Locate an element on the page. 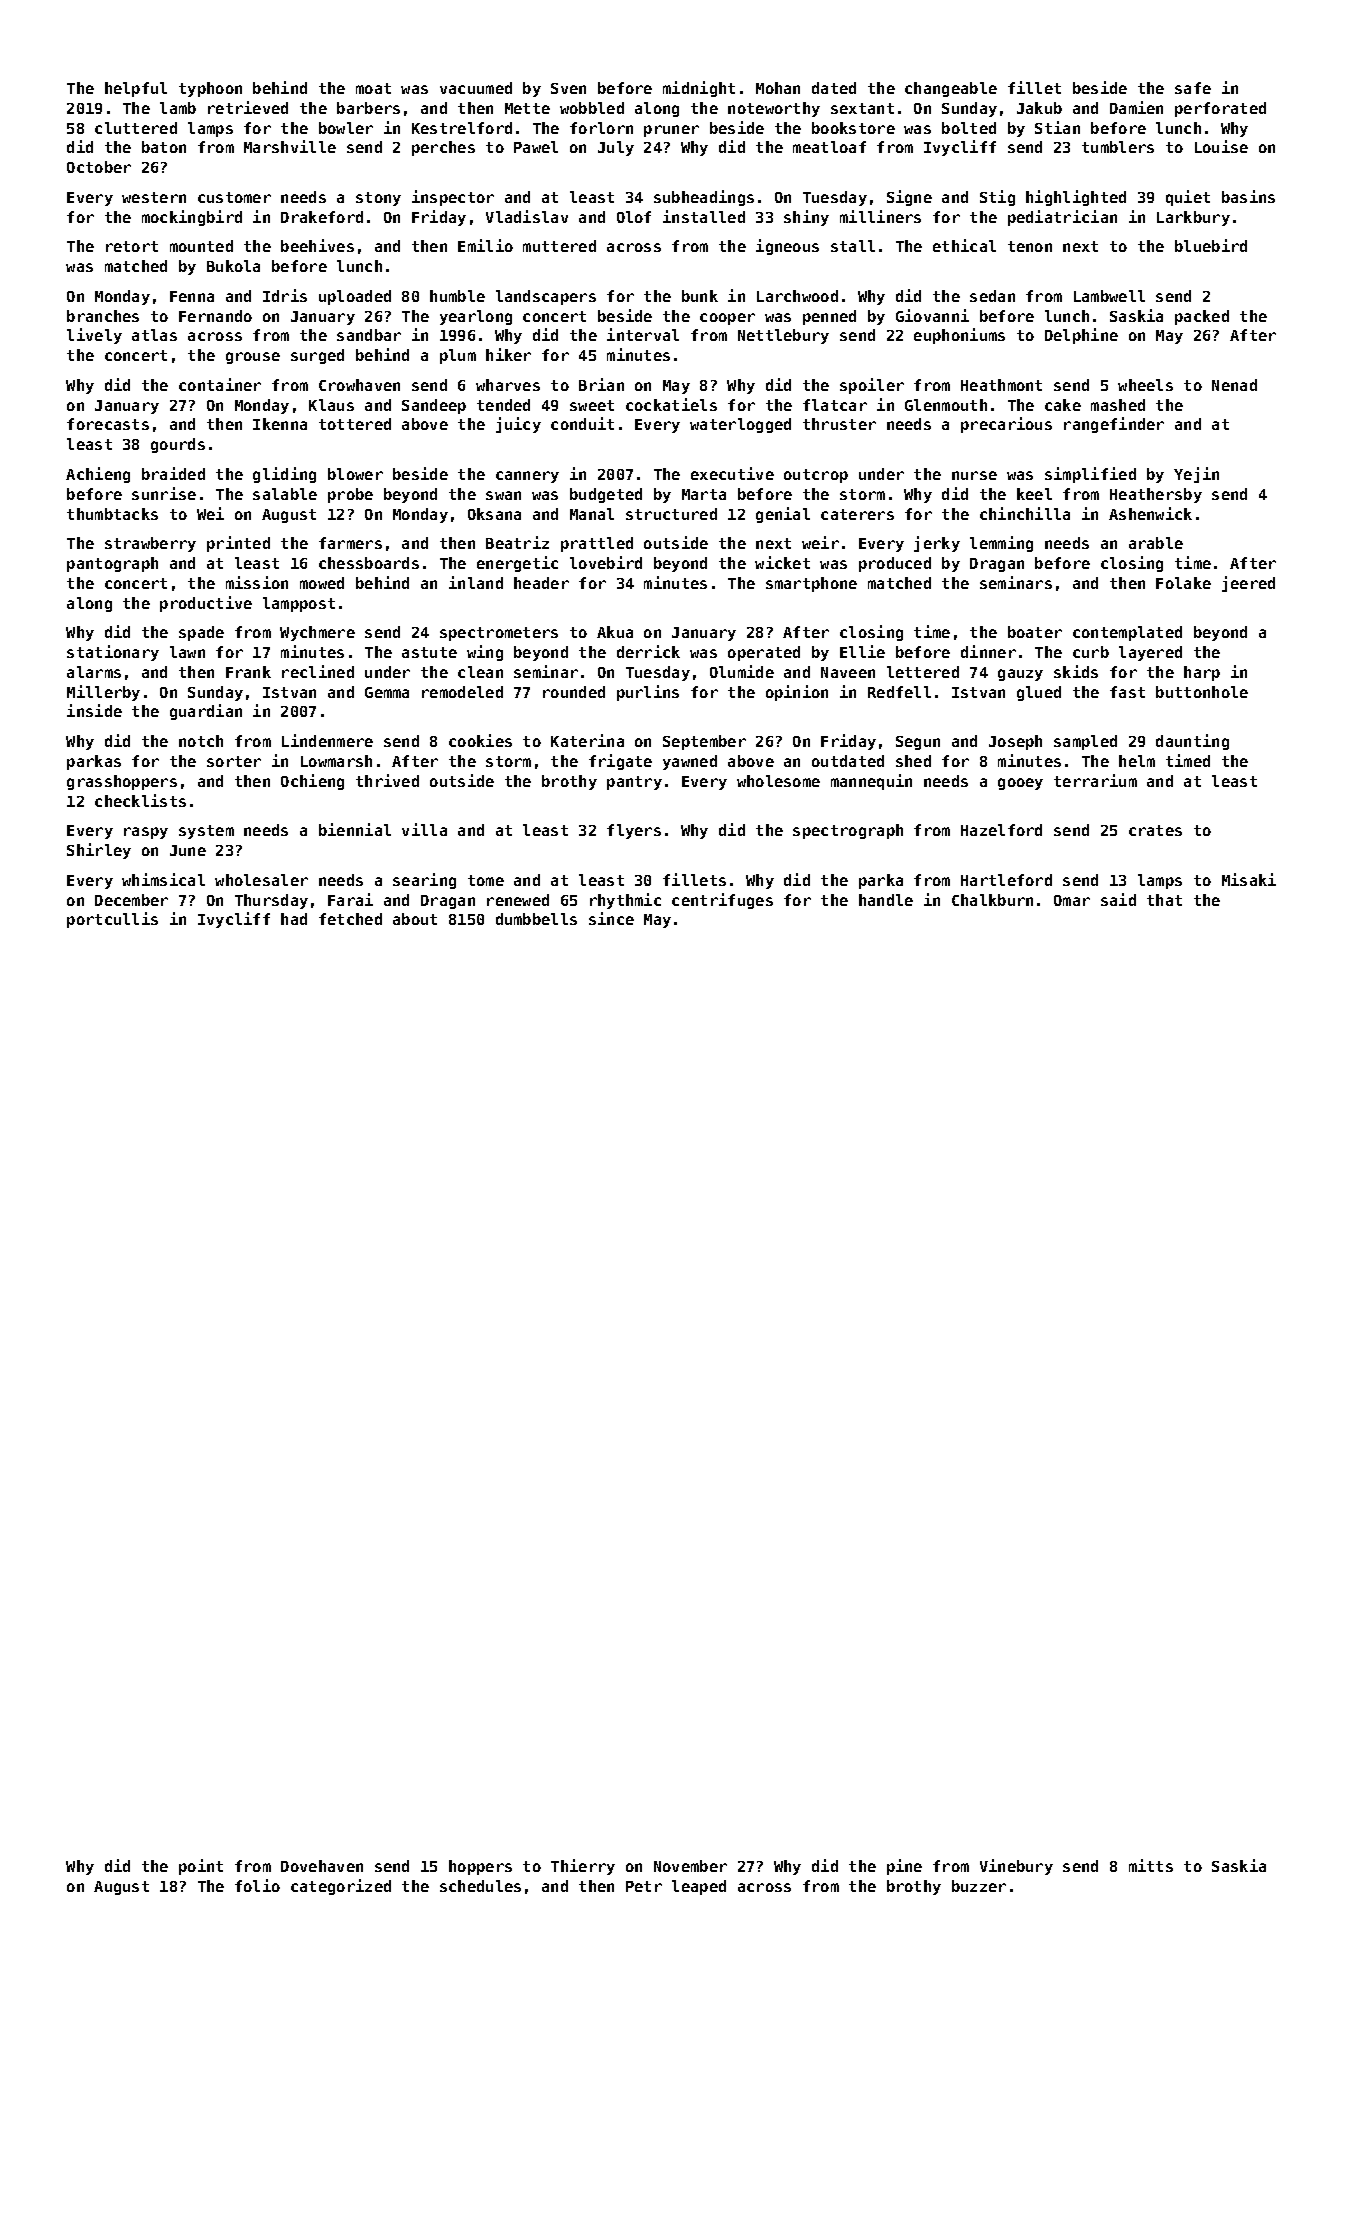 The height and width of the image is (2227, 1352). thumbtacks is located at coordinates (112, 514).
